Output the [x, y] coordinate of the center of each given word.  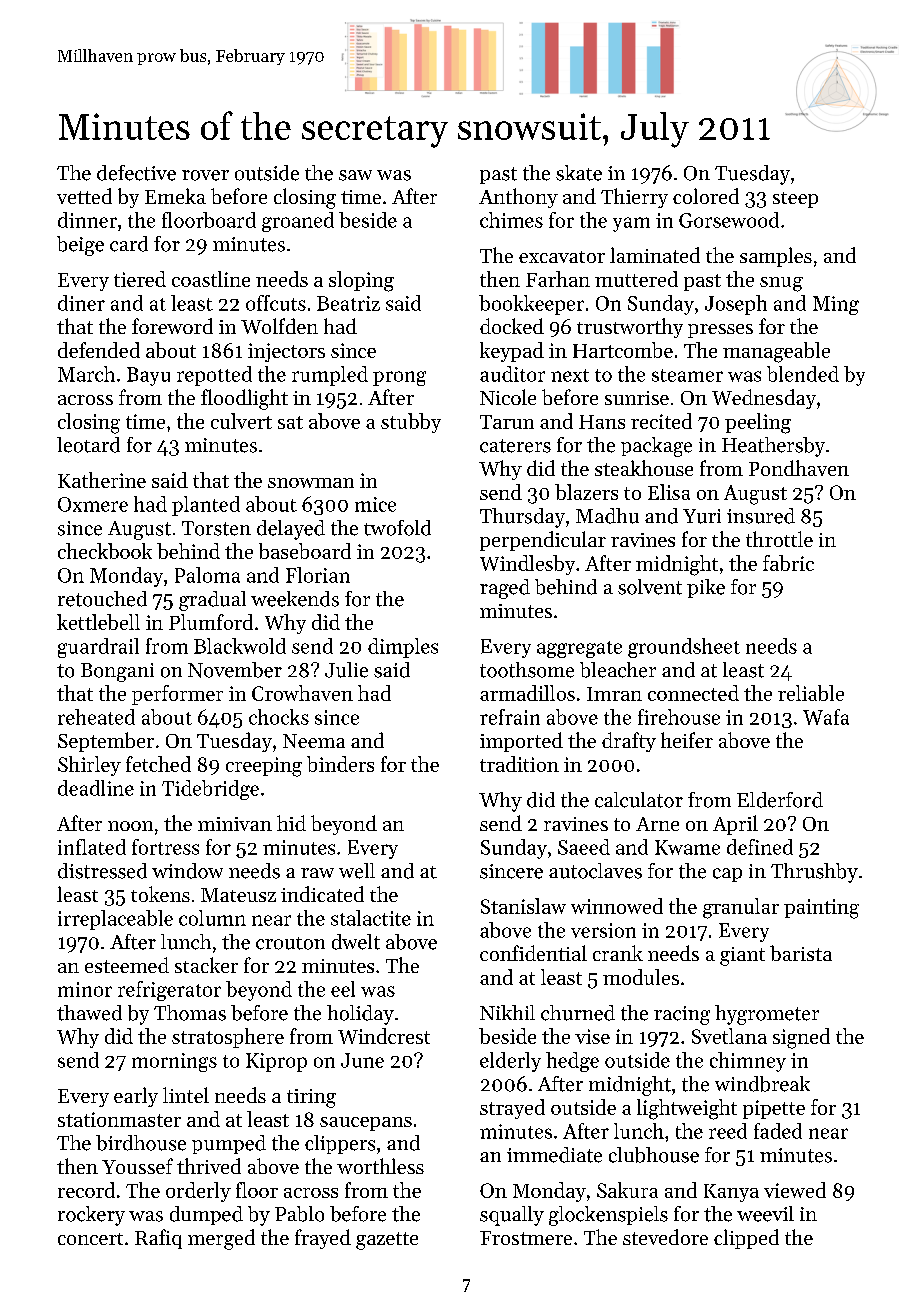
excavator [562, 257]
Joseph [736, 305]
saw [355, 175]
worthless [380, 1166]
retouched [102, 599]
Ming [836, 305]
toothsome [527, 670]
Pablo [299, 1214]
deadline [96, 788]
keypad [512, 352]
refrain [510, 717]
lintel [186, 1095]
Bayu [148, 376]
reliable [811, 693]
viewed [795, 1190]
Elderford [780, 800]
